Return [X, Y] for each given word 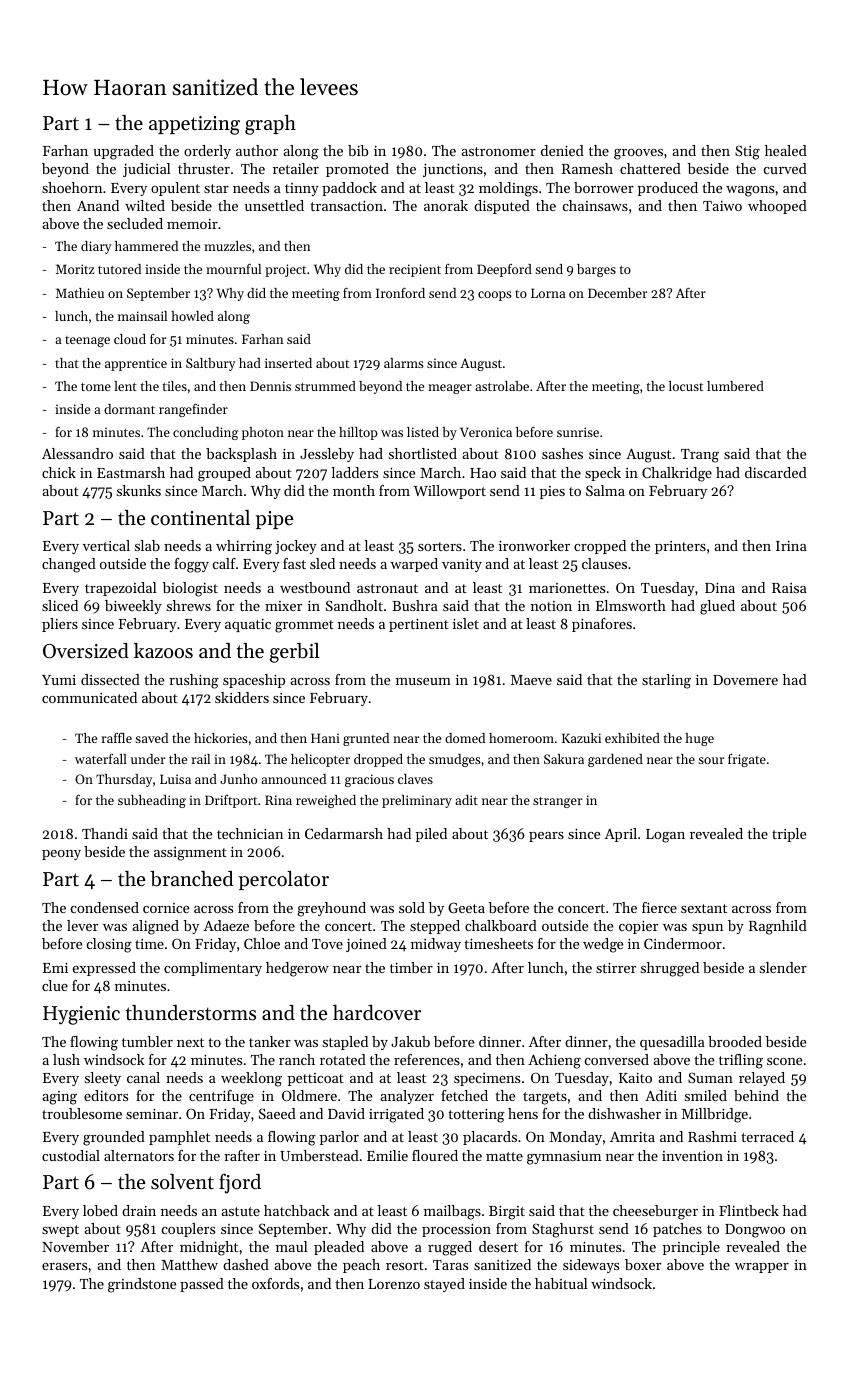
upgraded [123, 152]
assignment [190, 854]
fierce [659, 907]
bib [358, 150]
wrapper [762, 1268]
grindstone [142, 1285]
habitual [561, 1283]
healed [786, 150]
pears [546, 837]
